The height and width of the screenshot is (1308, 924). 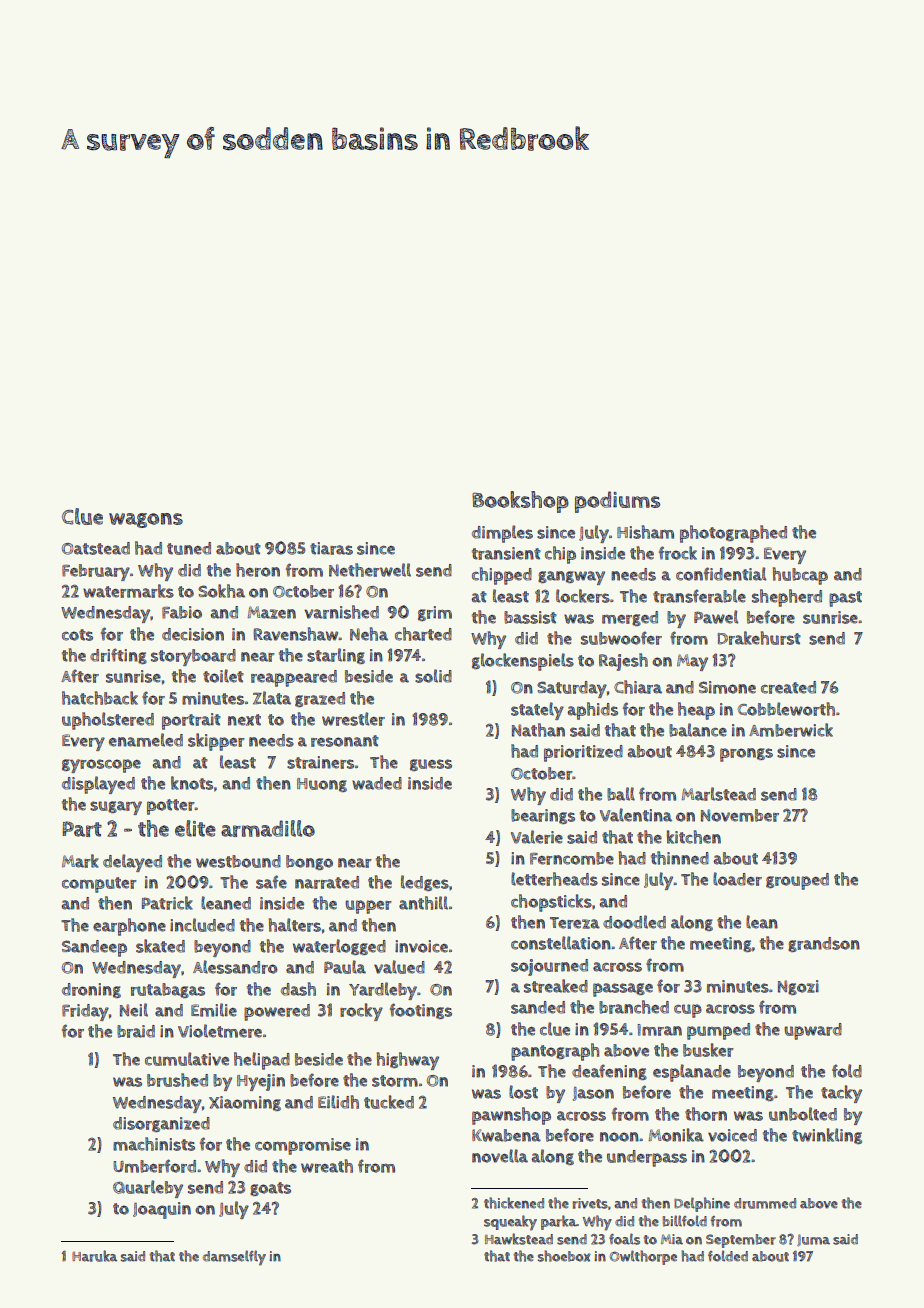 What do you see at coordinates (146, 520) in the screenshot?
I see `wagons` at bounding box center [146, 520].
